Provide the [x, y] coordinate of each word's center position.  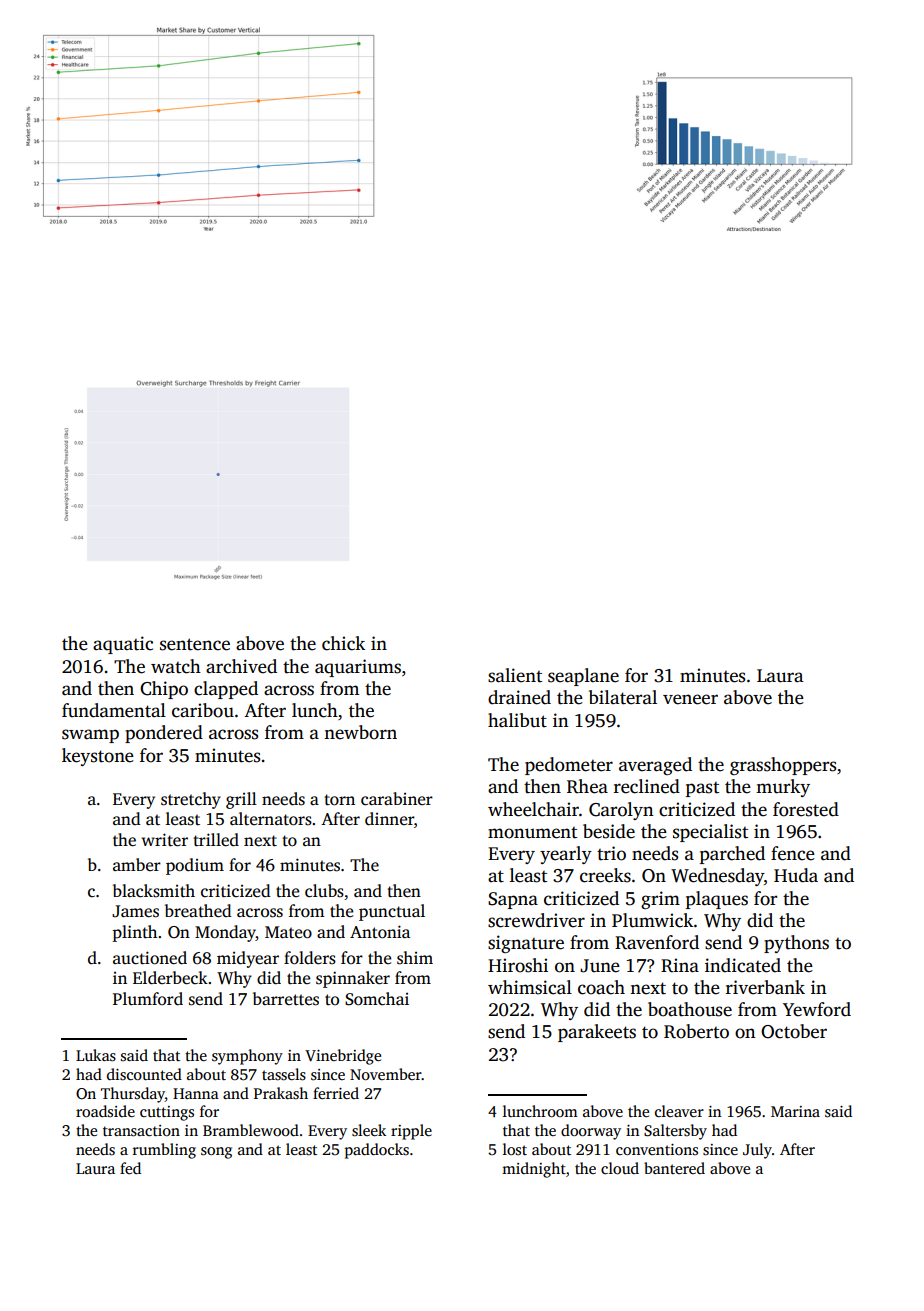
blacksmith [154, 891]
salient [515, 675]
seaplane [583, 677]
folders [310, 958]
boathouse [690, 1009]
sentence [195, 644]
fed [130, 1168]
